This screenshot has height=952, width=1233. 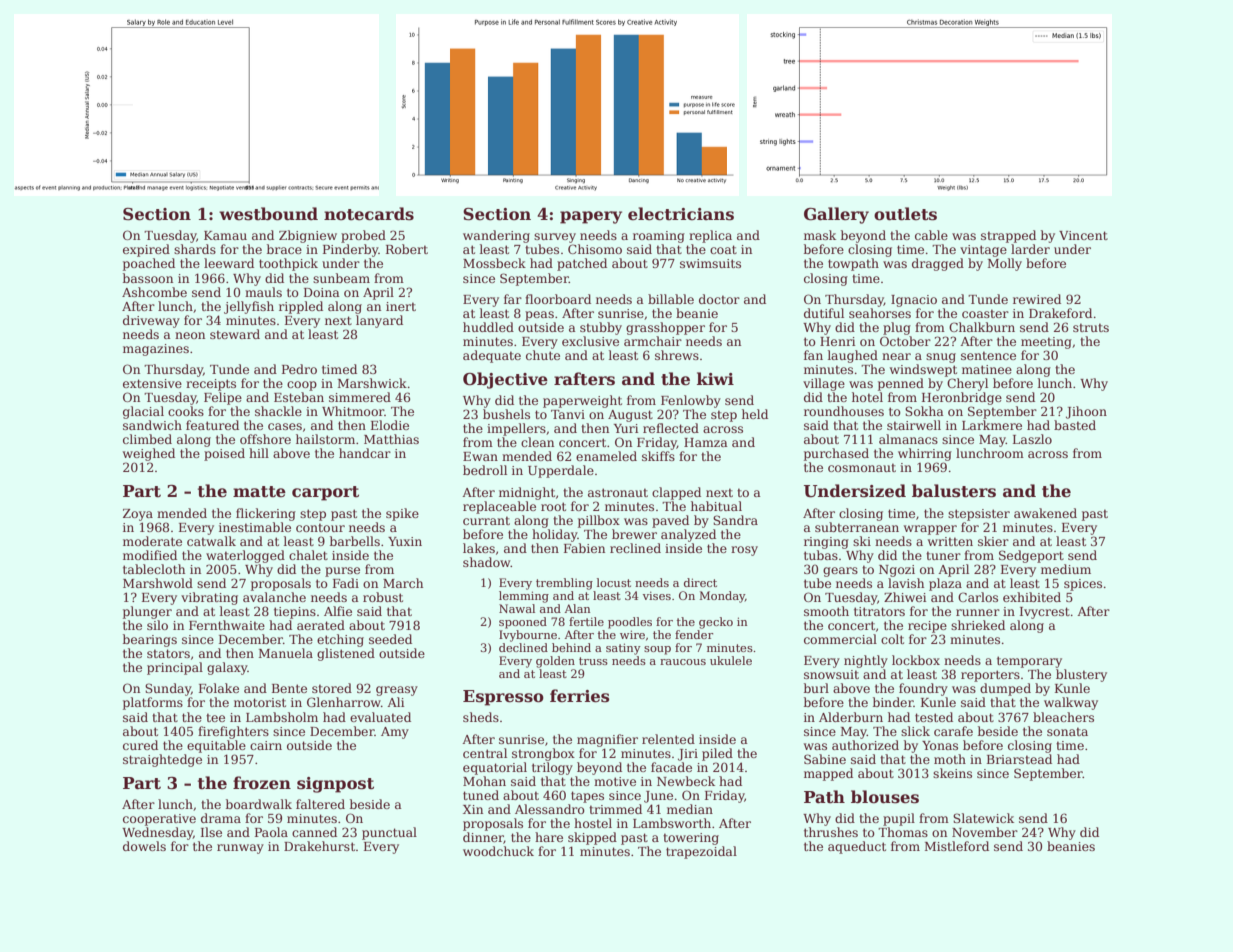 What do you see at coordinates (584, 548) in the screenshot?
I see `Fabien` at bounding box center [584, 548].
